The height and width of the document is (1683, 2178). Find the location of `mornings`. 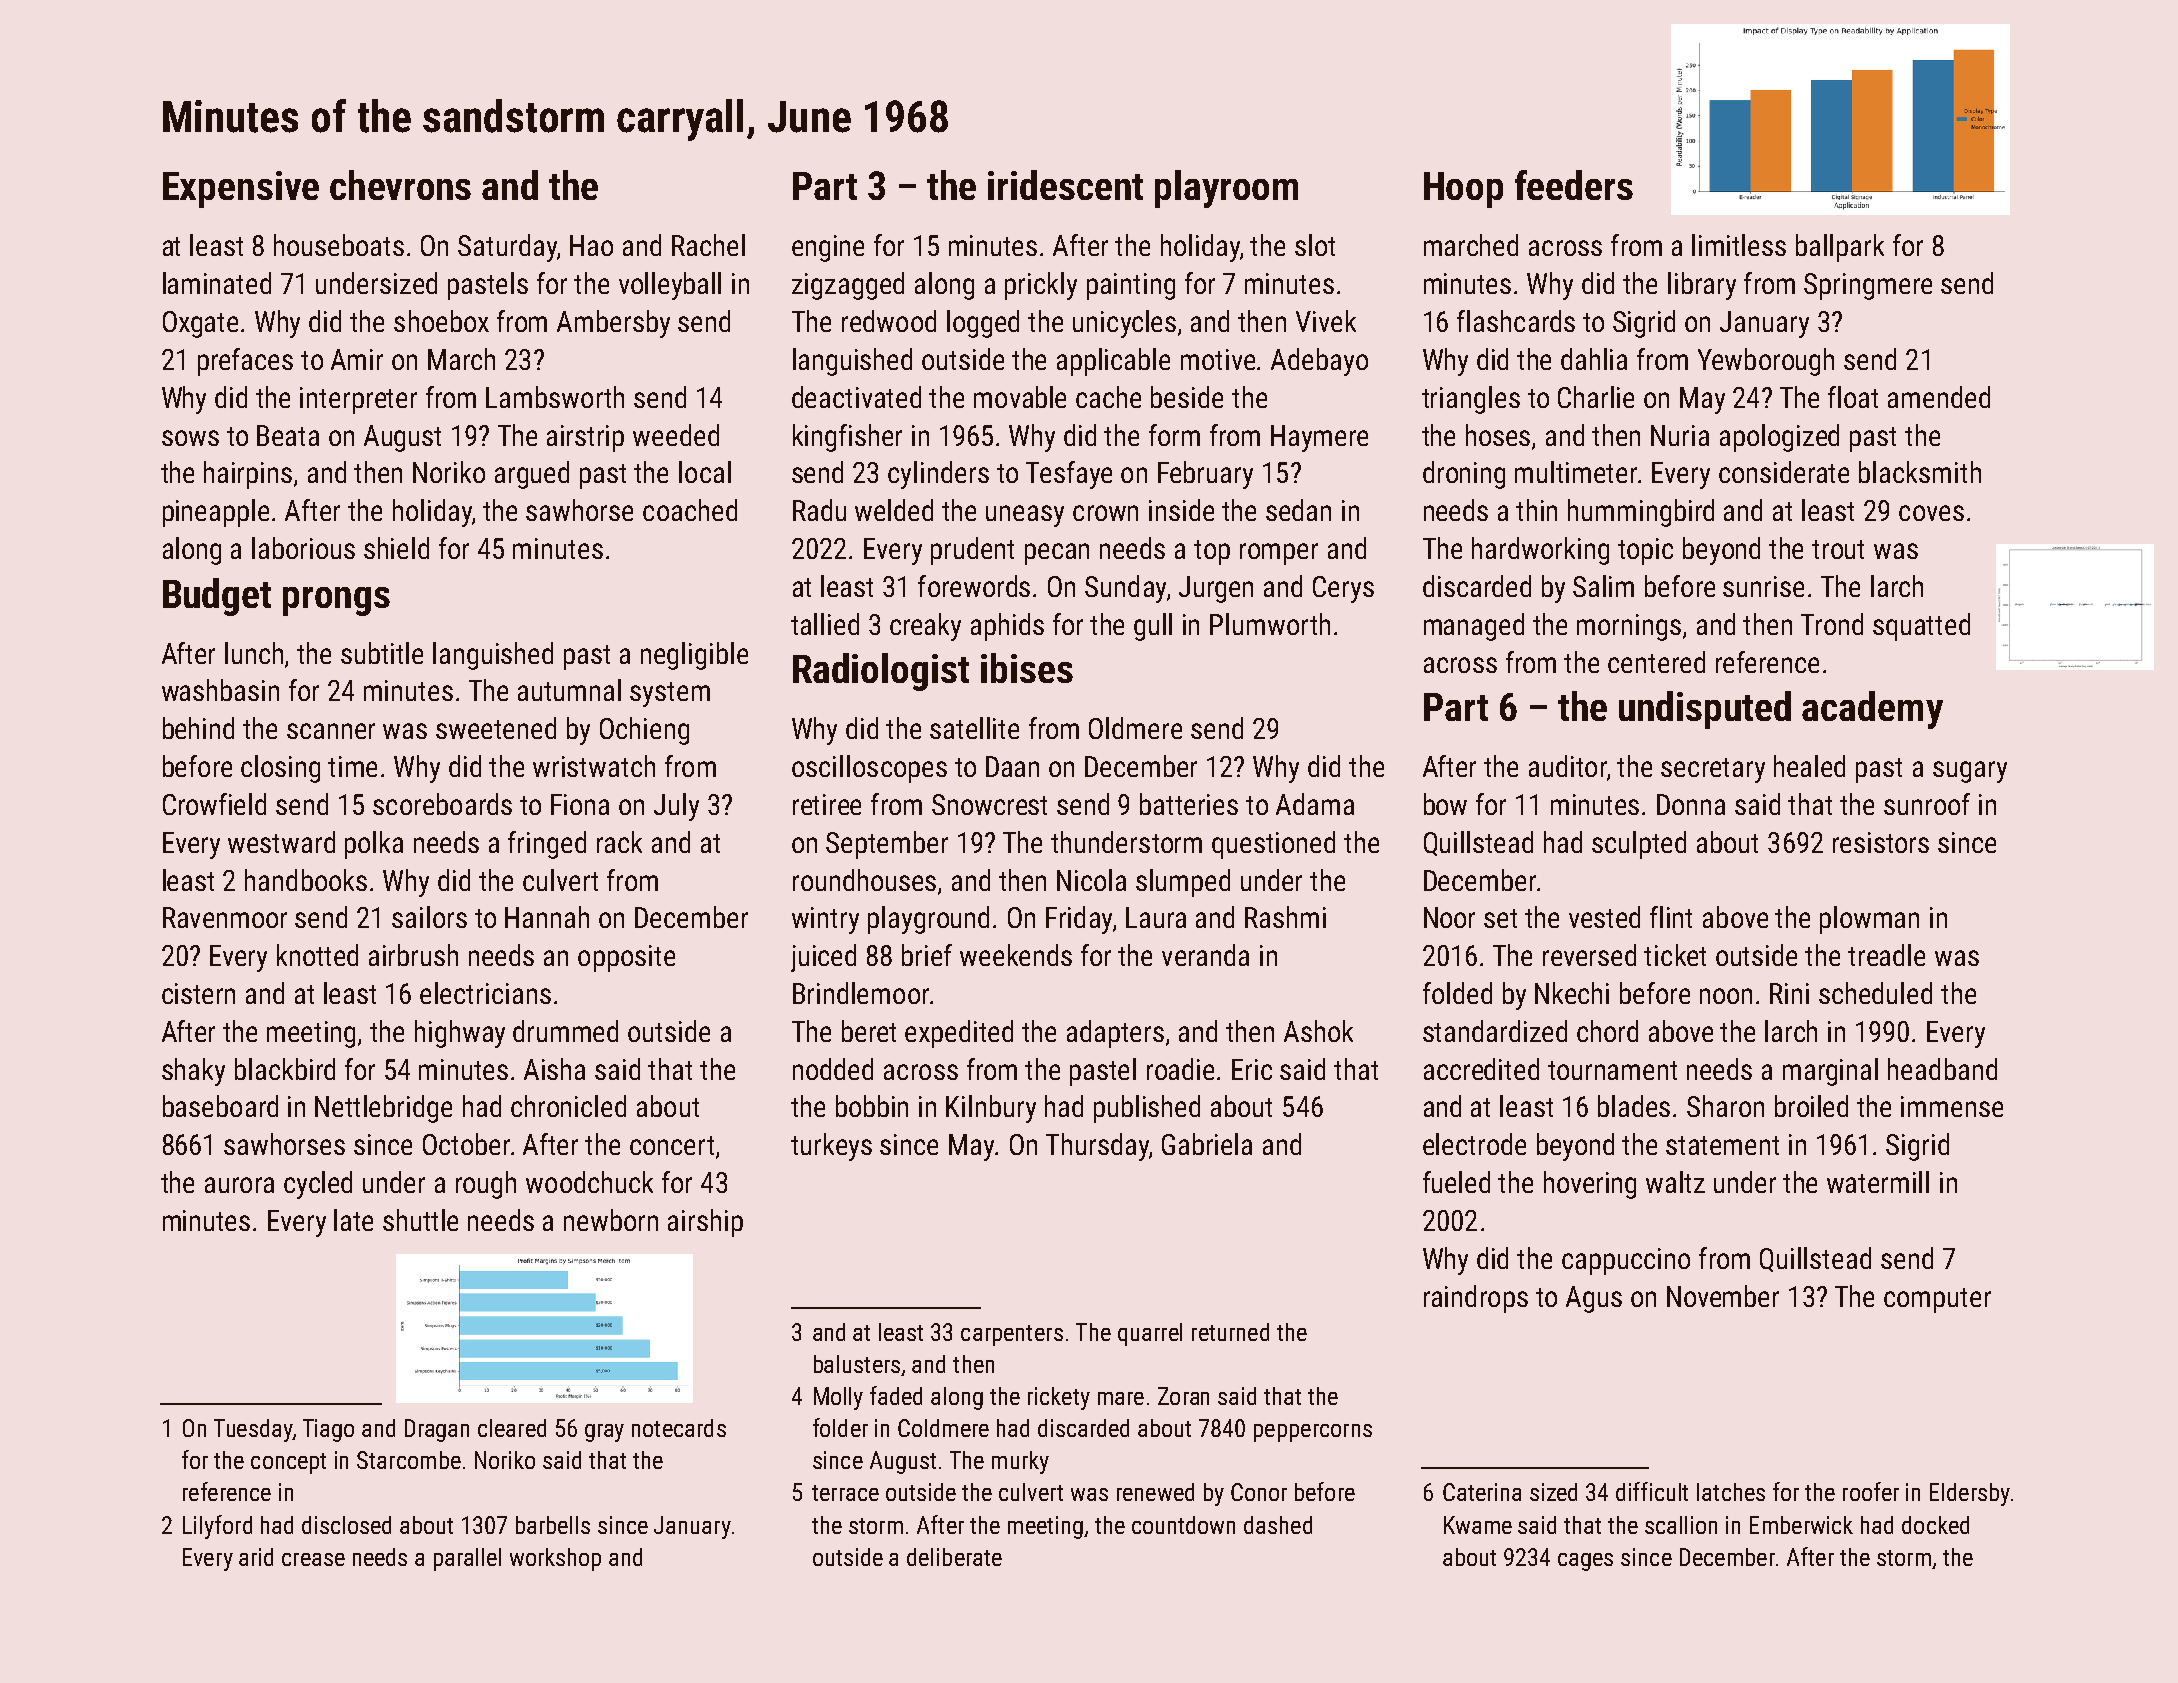

mornings is located at coordinates (1629, 627).
